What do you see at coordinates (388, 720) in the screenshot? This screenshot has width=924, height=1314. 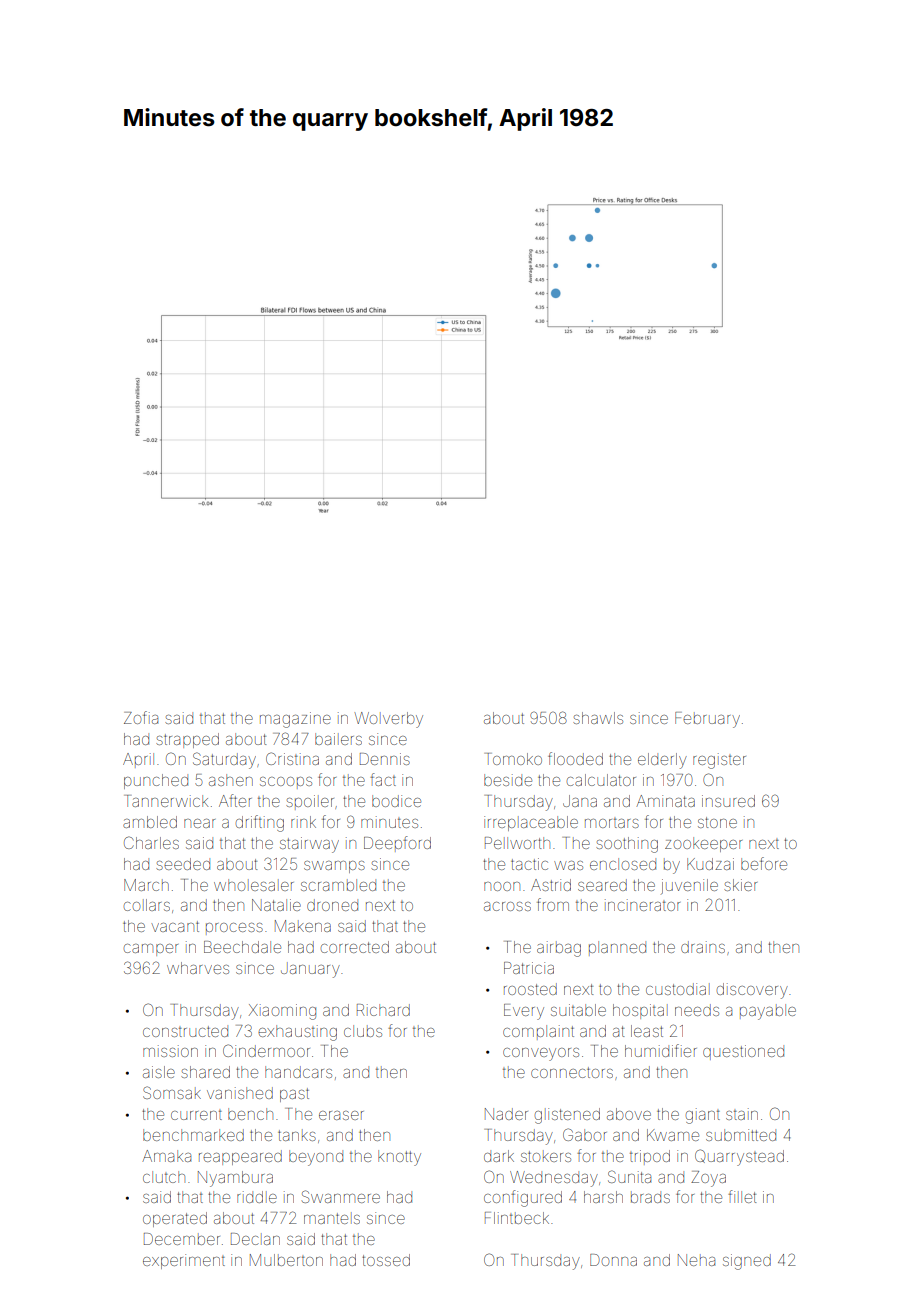 I see `Wolverby` at bounding box center [388, 720].
